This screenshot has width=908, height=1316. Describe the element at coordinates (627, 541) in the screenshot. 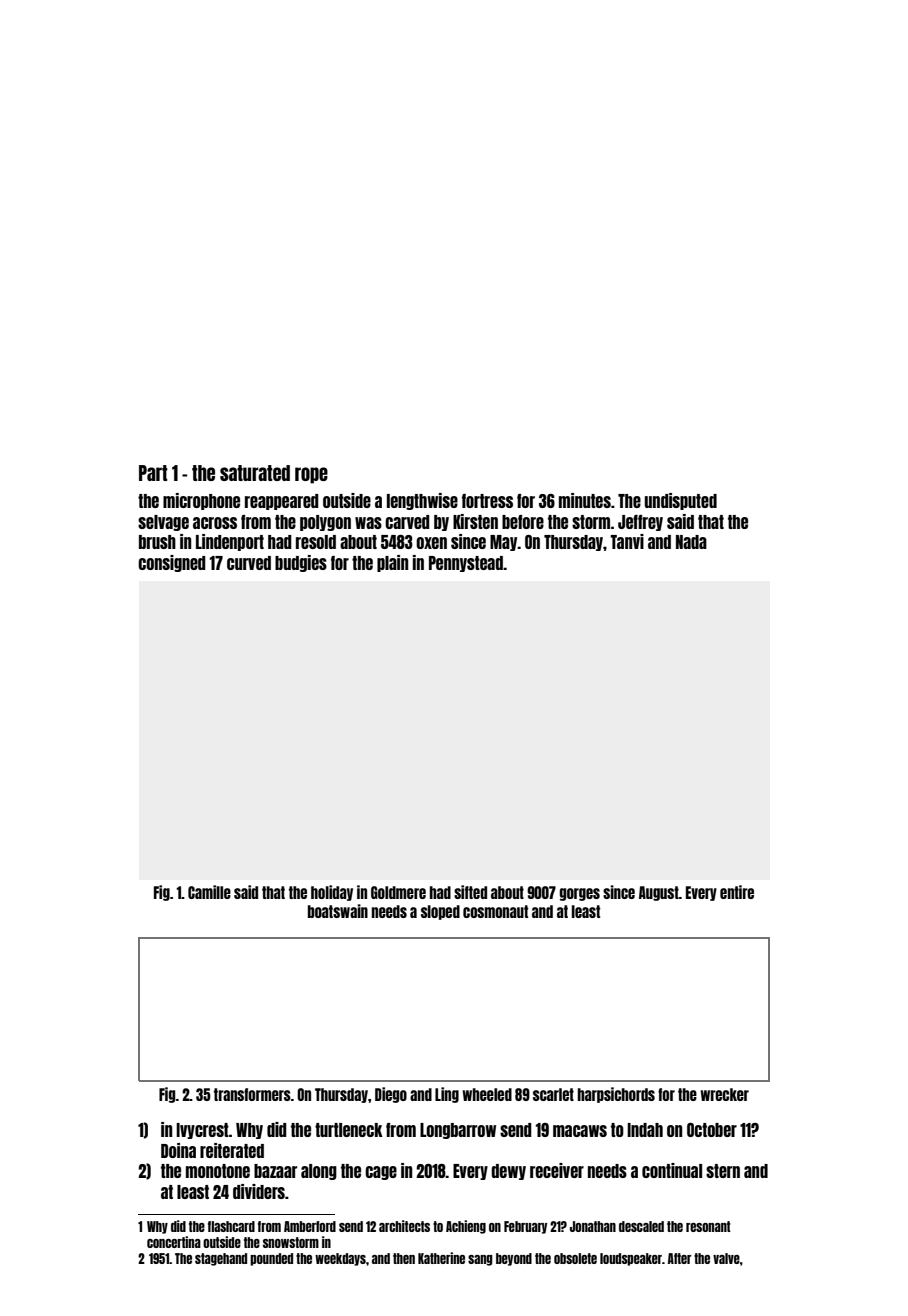

I see `Tanvi` at that location.
